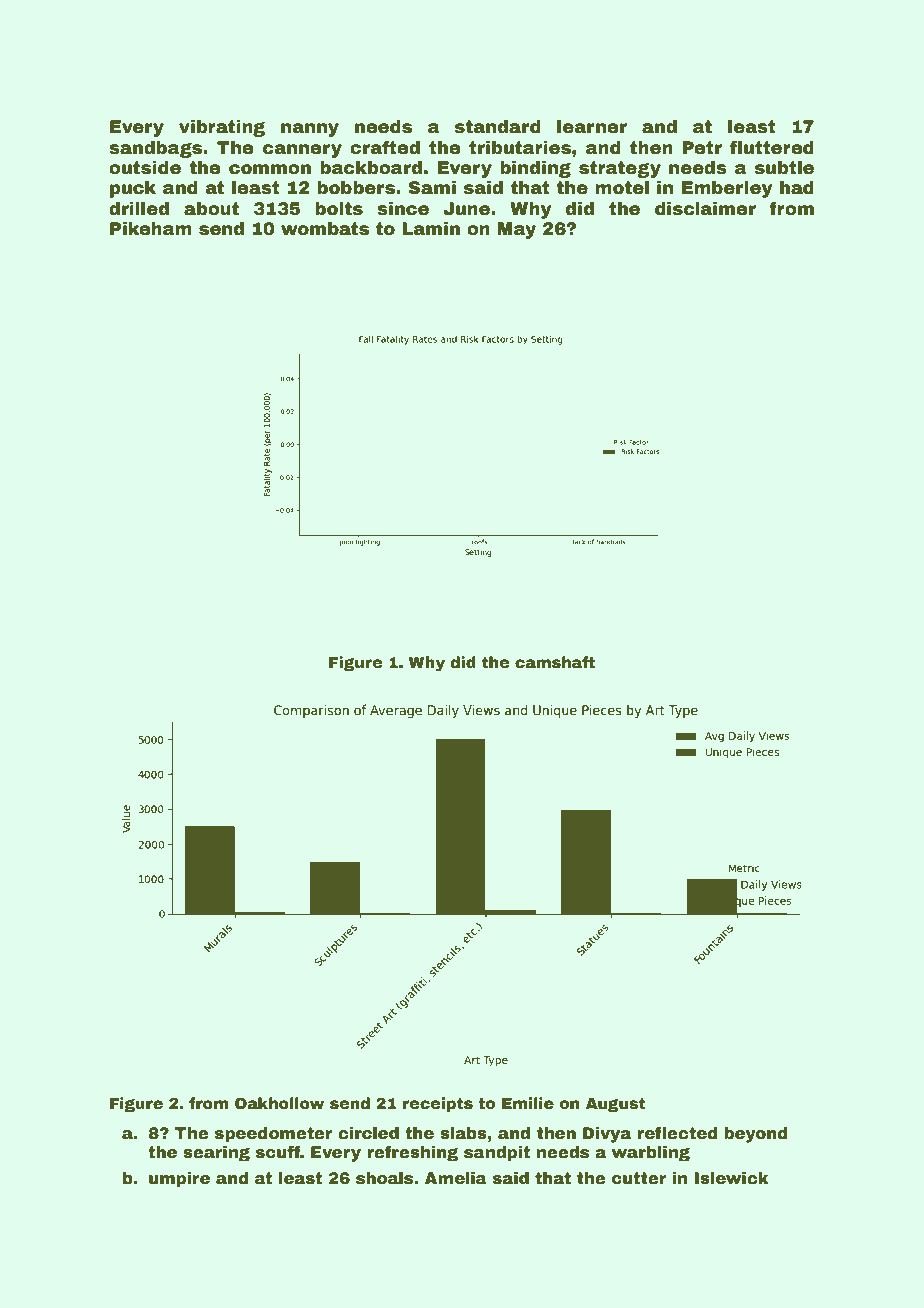 This document has width=924, height=1308. I want to click on motel, so click(622, 188).
